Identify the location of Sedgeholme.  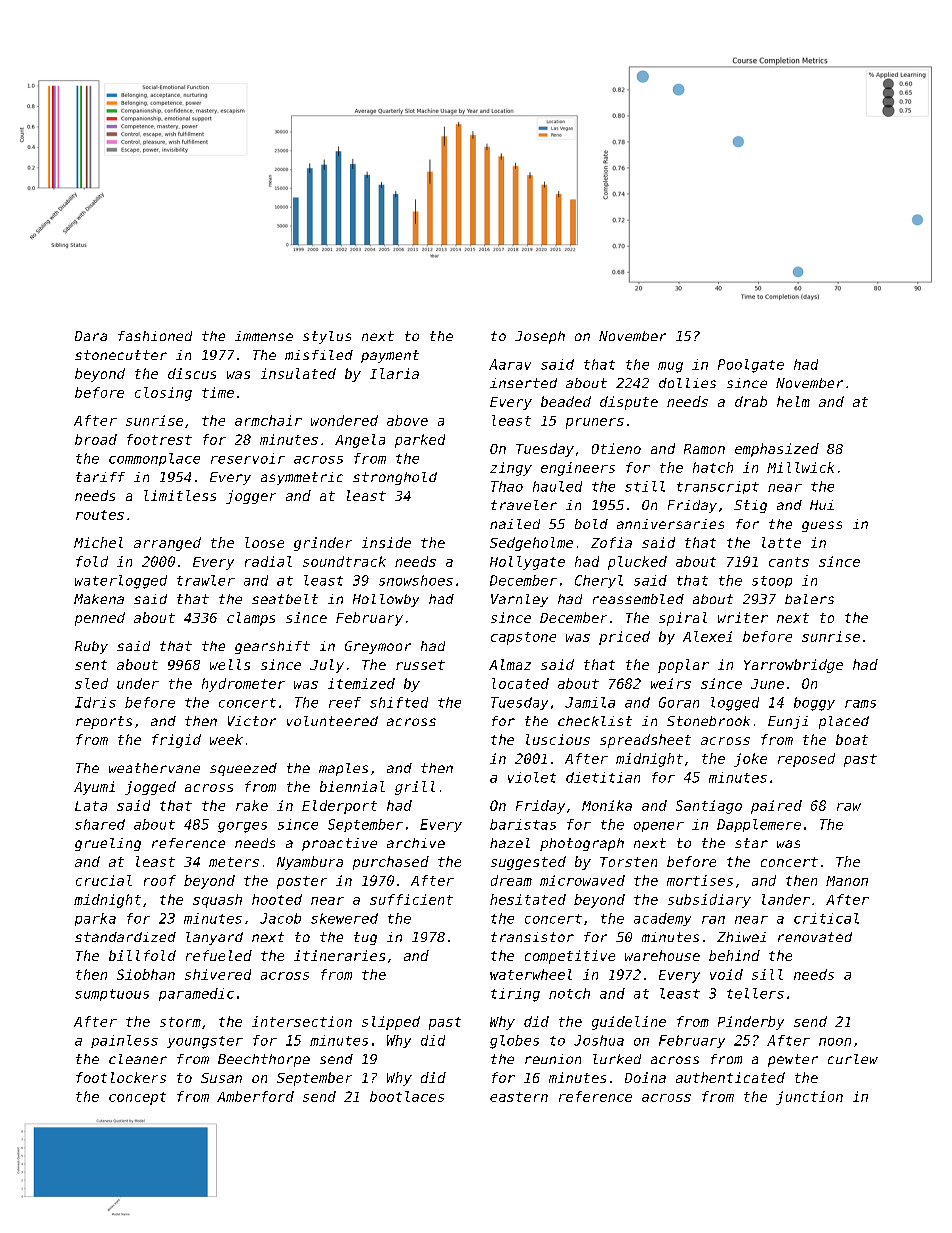
(531, 544).
